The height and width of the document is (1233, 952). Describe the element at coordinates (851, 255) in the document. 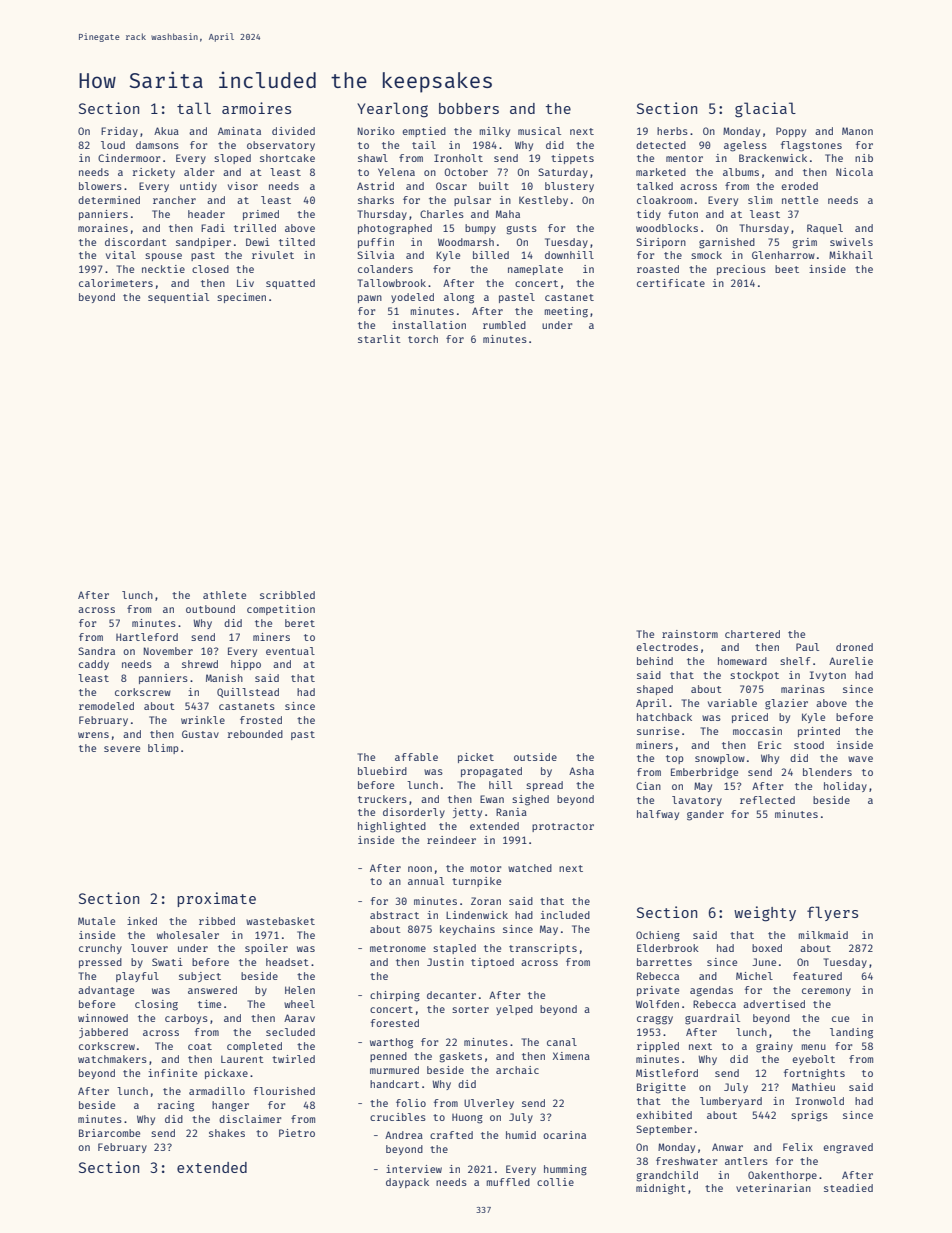

I see `Mikhail` at that location.
